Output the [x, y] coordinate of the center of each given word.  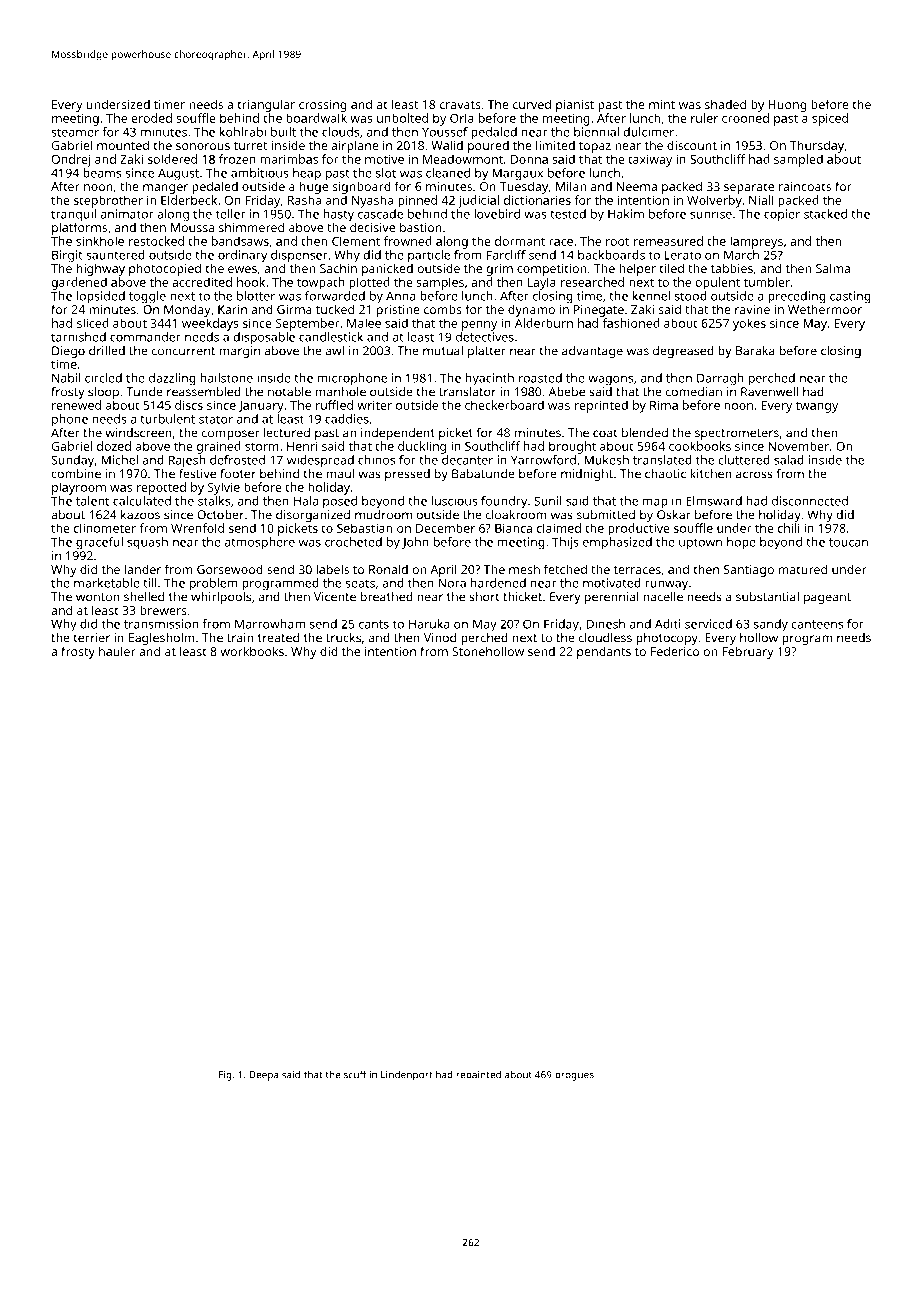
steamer [75, 132]
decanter [467, 460]
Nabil [66, 378]
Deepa [264, 1076]
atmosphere [260, 543]
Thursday [817, 146]
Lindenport [406, 1075]
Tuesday [524, 187]
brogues [574, 1076]
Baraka [755, 351]
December [445, 528]
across [754, 475]
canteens [817, 624]
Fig [225, 1076]
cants [374, 624]
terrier [92, 638]
